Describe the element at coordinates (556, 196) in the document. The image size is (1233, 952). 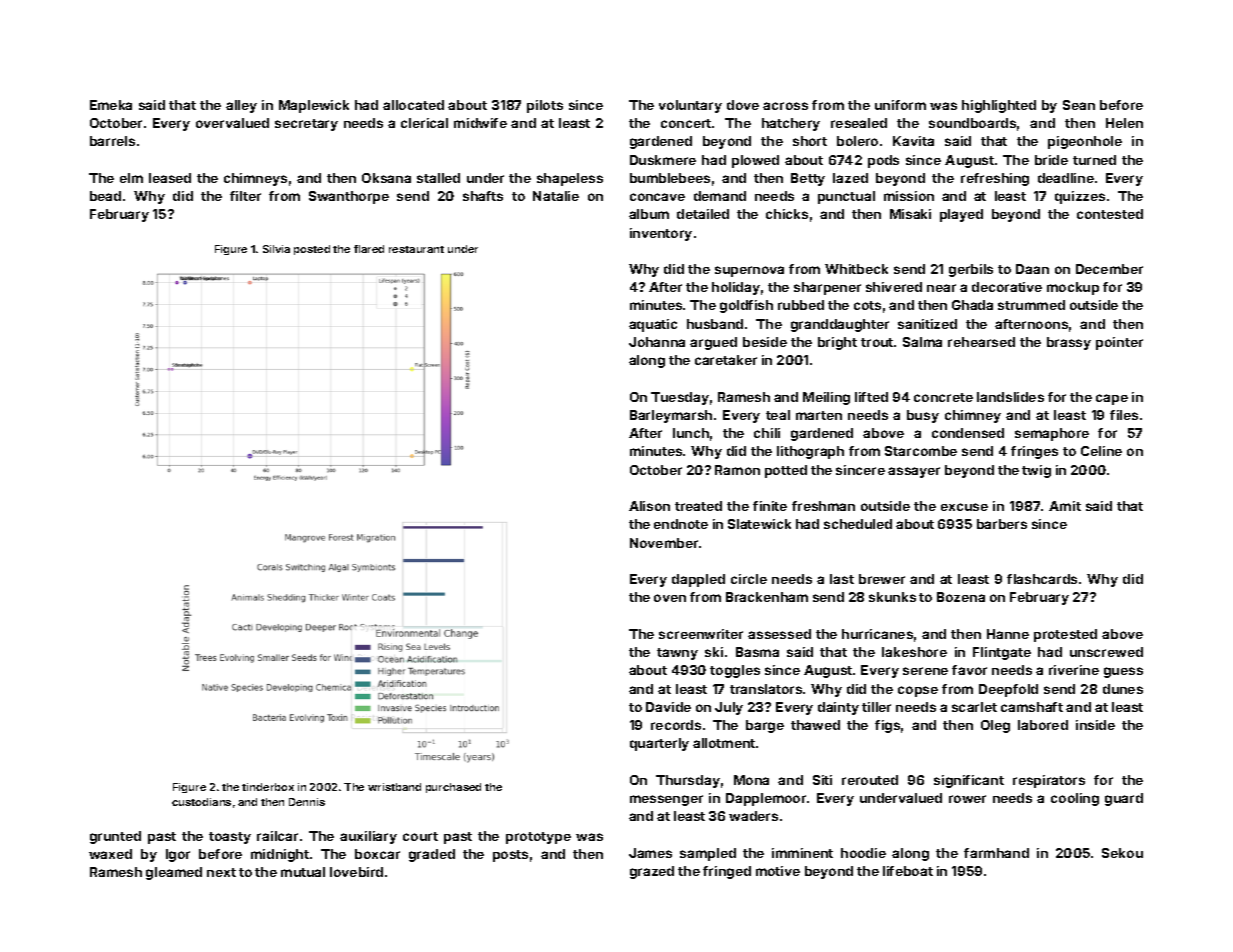
I see `Natalie` at that location.
